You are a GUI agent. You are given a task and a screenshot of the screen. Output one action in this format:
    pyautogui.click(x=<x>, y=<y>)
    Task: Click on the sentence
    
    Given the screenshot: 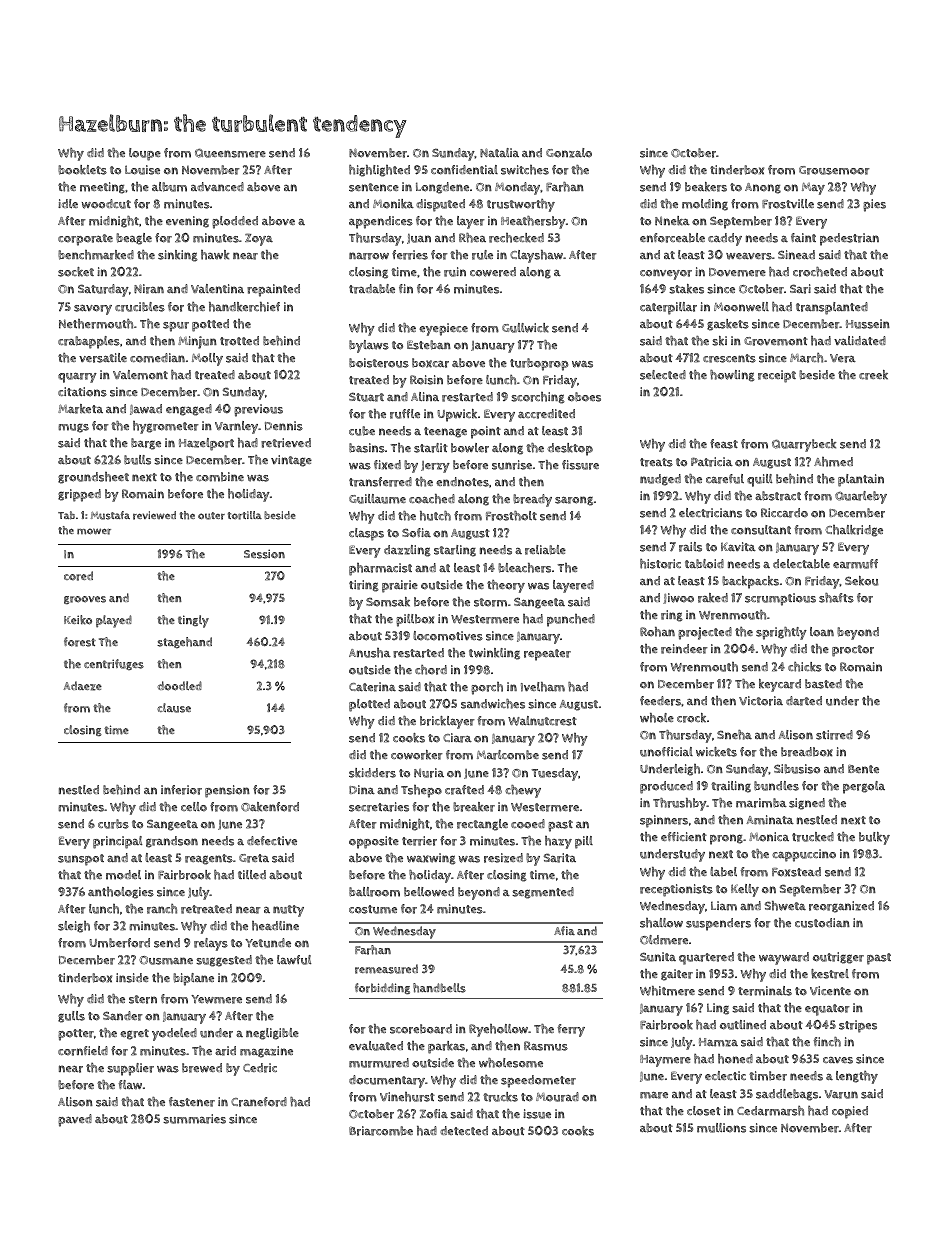 What is the action you would take?
    pyautogui.click(x=374, y=187)
